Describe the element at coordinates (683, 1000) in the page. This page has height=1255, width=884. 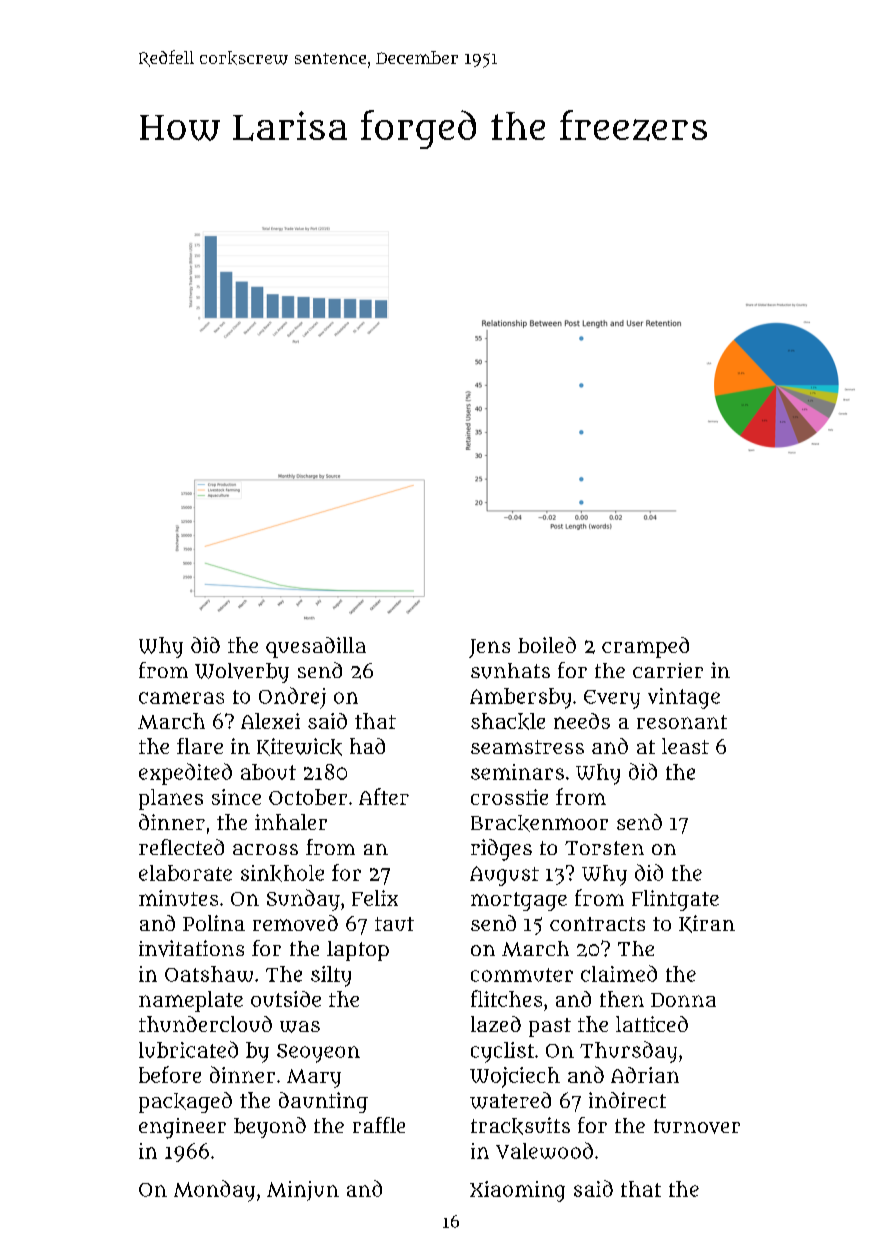
I see `Donna` at that location.
